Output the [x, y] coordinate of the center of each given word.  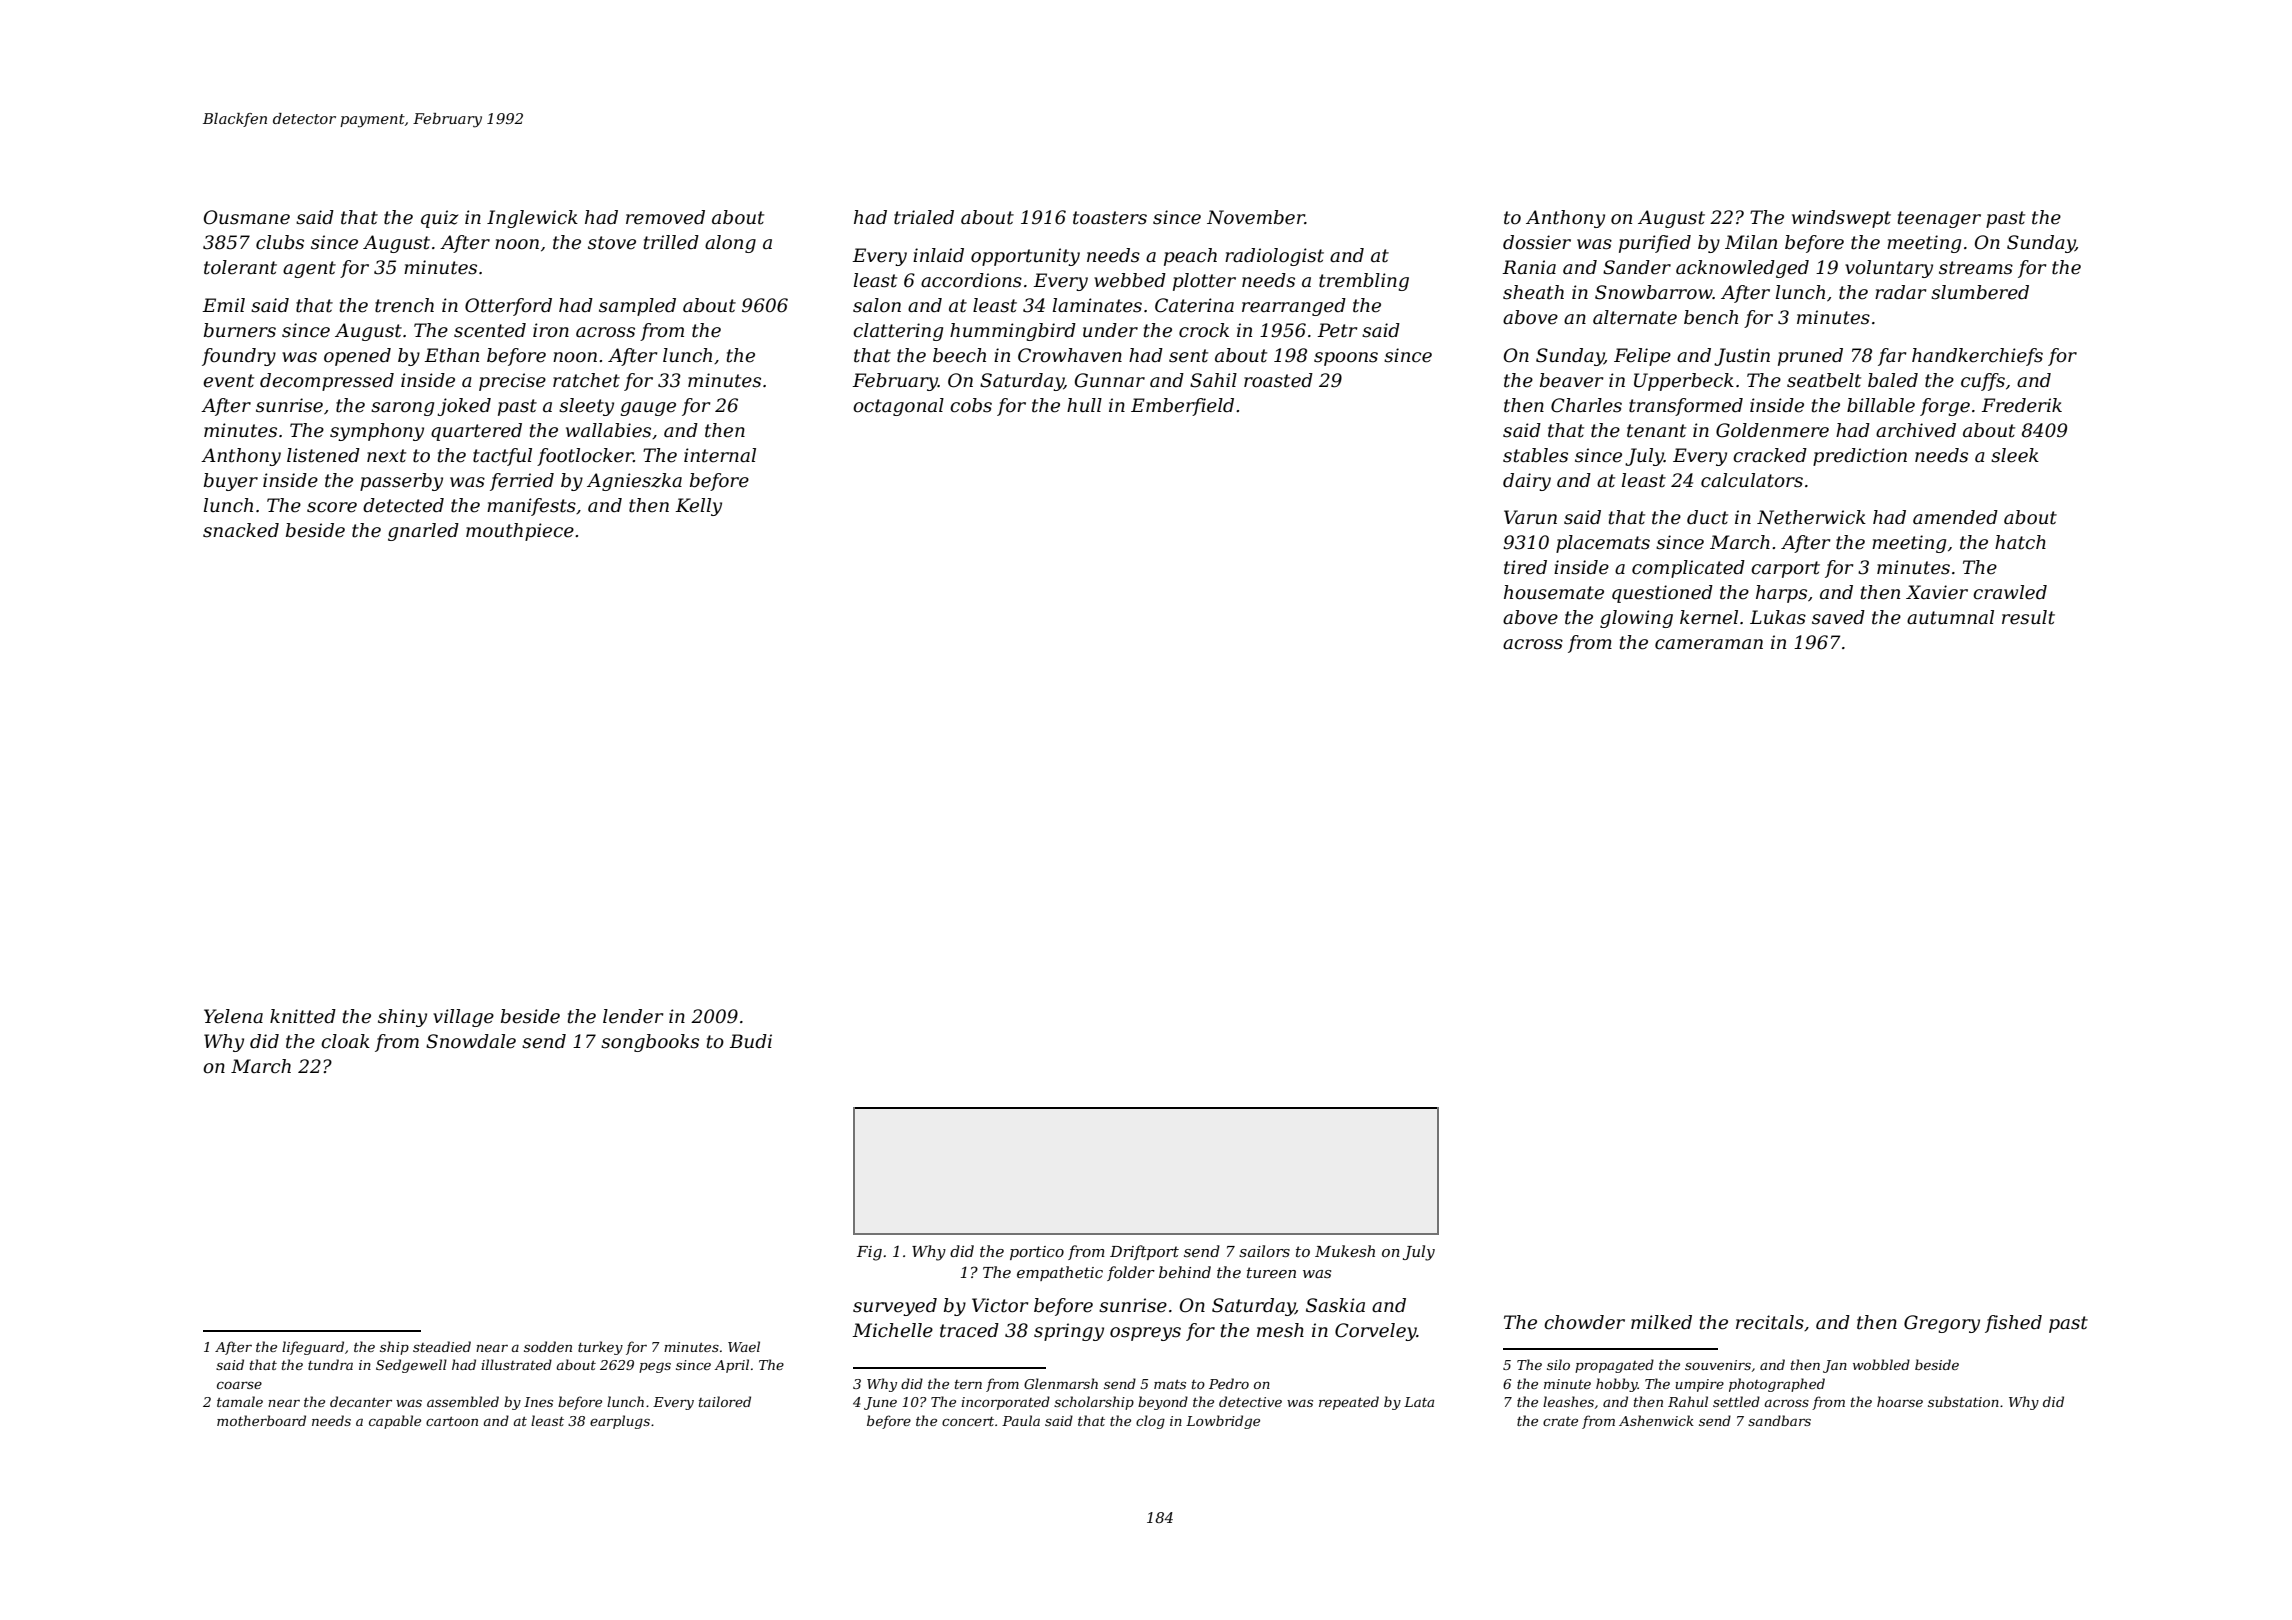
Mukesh [1345, 1251]
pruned [1810, 357]
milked [1661, 1322]
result [2028, 617]
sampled [637, 307]
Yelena [233, 1016]
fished [2013, 1324]
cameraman [1709, 644]
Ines [538, 1402]
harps [1781, 594]
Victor [1000, 1305]
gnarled [423, 532]
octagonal [898, 407]
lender [633, 1016]
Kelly [698, 507]
